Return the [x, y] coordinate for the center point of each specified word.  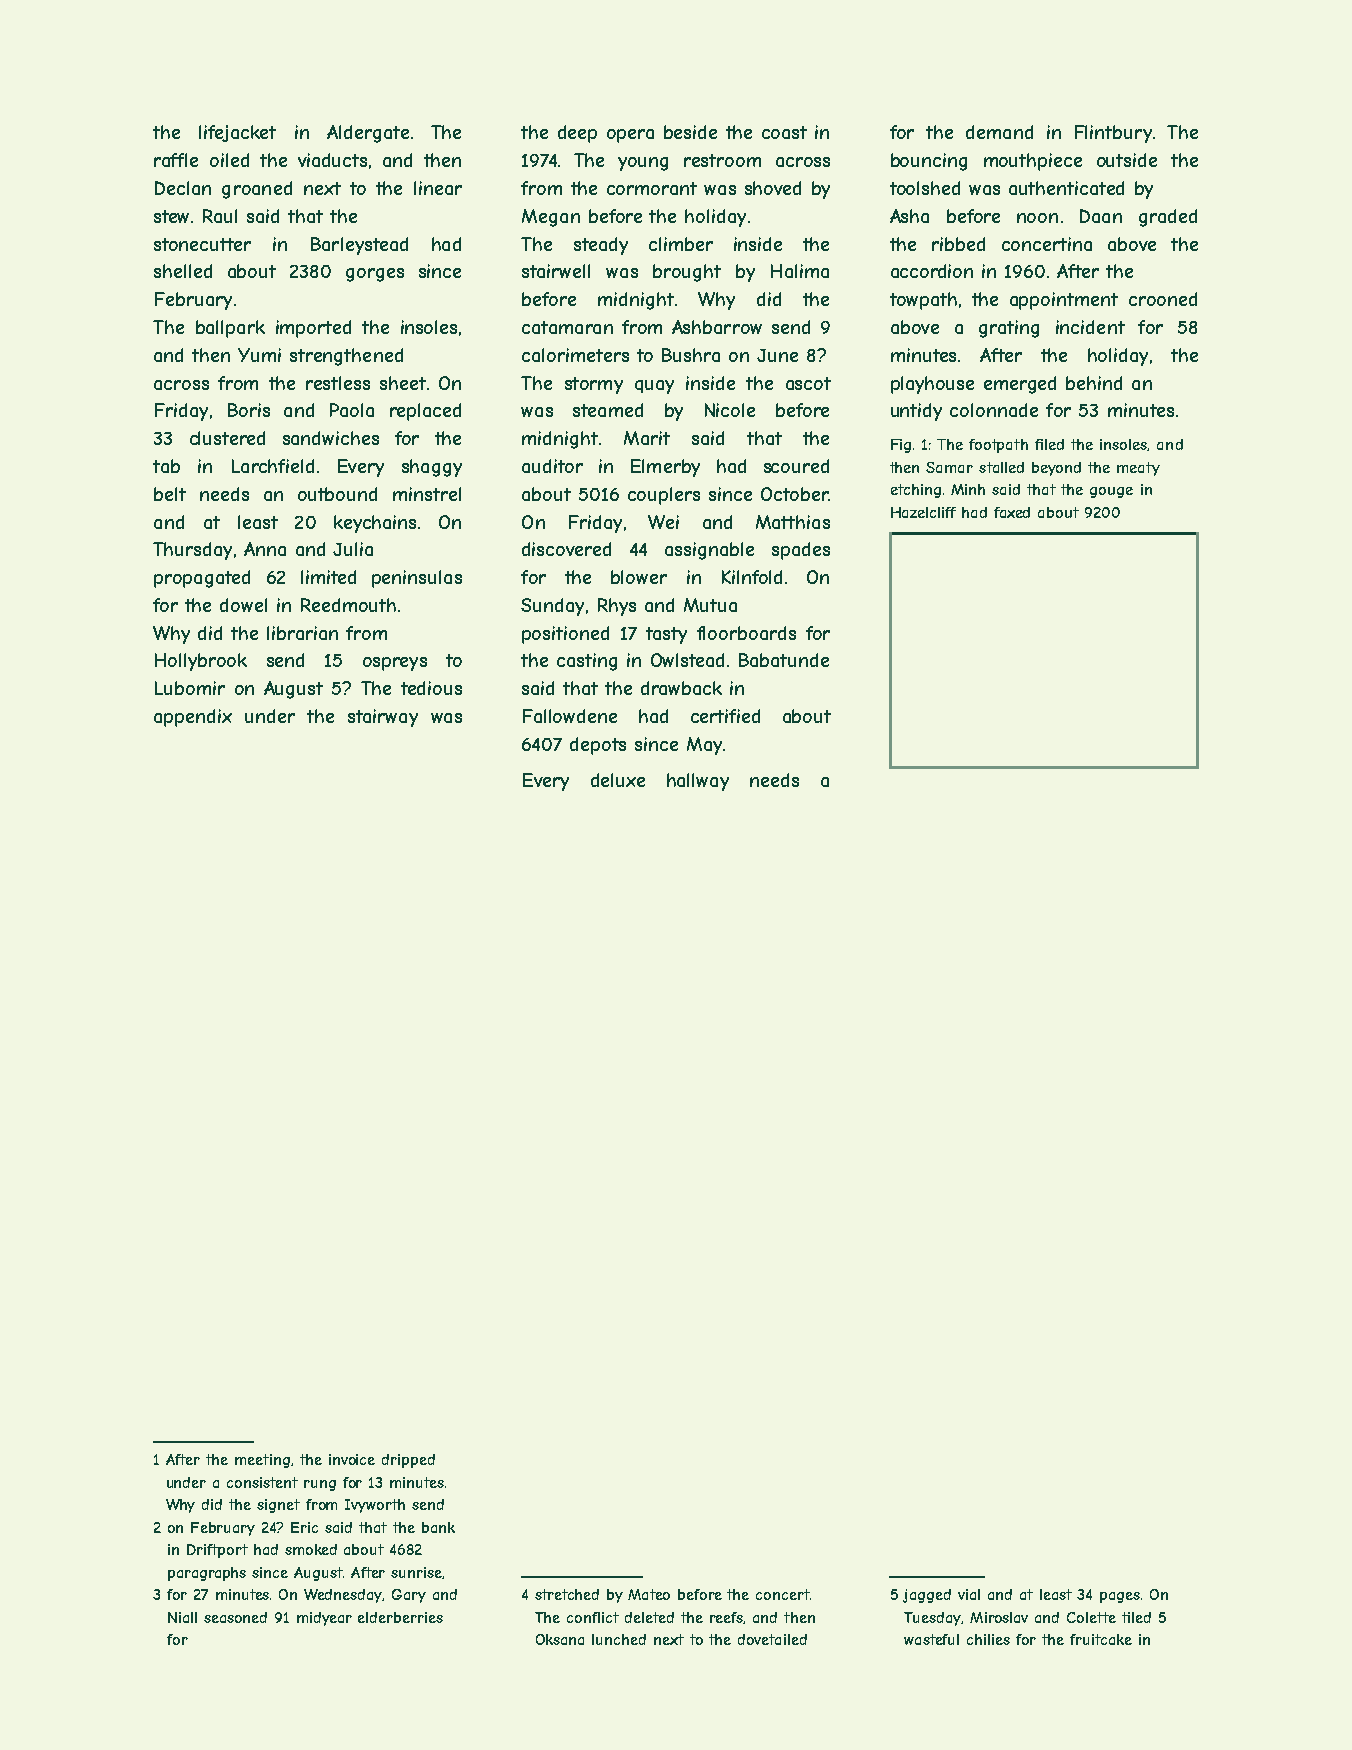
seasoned [235, 1617]
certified [725, 716]
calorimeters [575, 355]
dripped [408, 1461]
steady [601, 246]
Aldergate [368, 134]
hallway [698, 782]
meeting [262, 1461]
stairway [383, 718]
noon [1037, 218]
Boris [249, 410]
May [704, 746]
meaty [1138, 469]
